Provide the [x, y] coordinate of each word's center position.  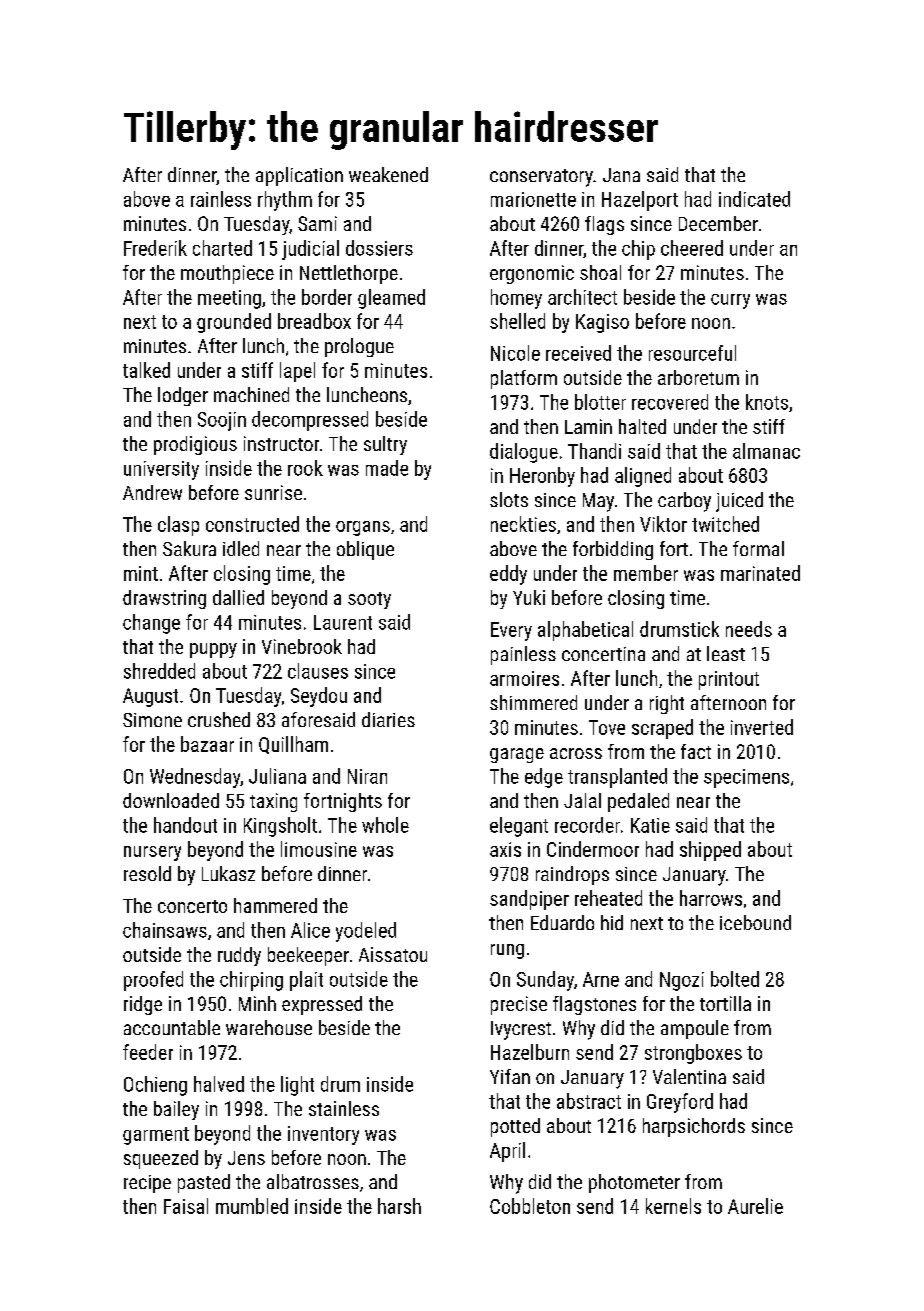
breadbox [314, 321]
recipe [147, 1184]
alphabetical [585, 631]
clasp [178, 526]
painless [523, 655]
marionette [533, 199]
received [578, 353]
